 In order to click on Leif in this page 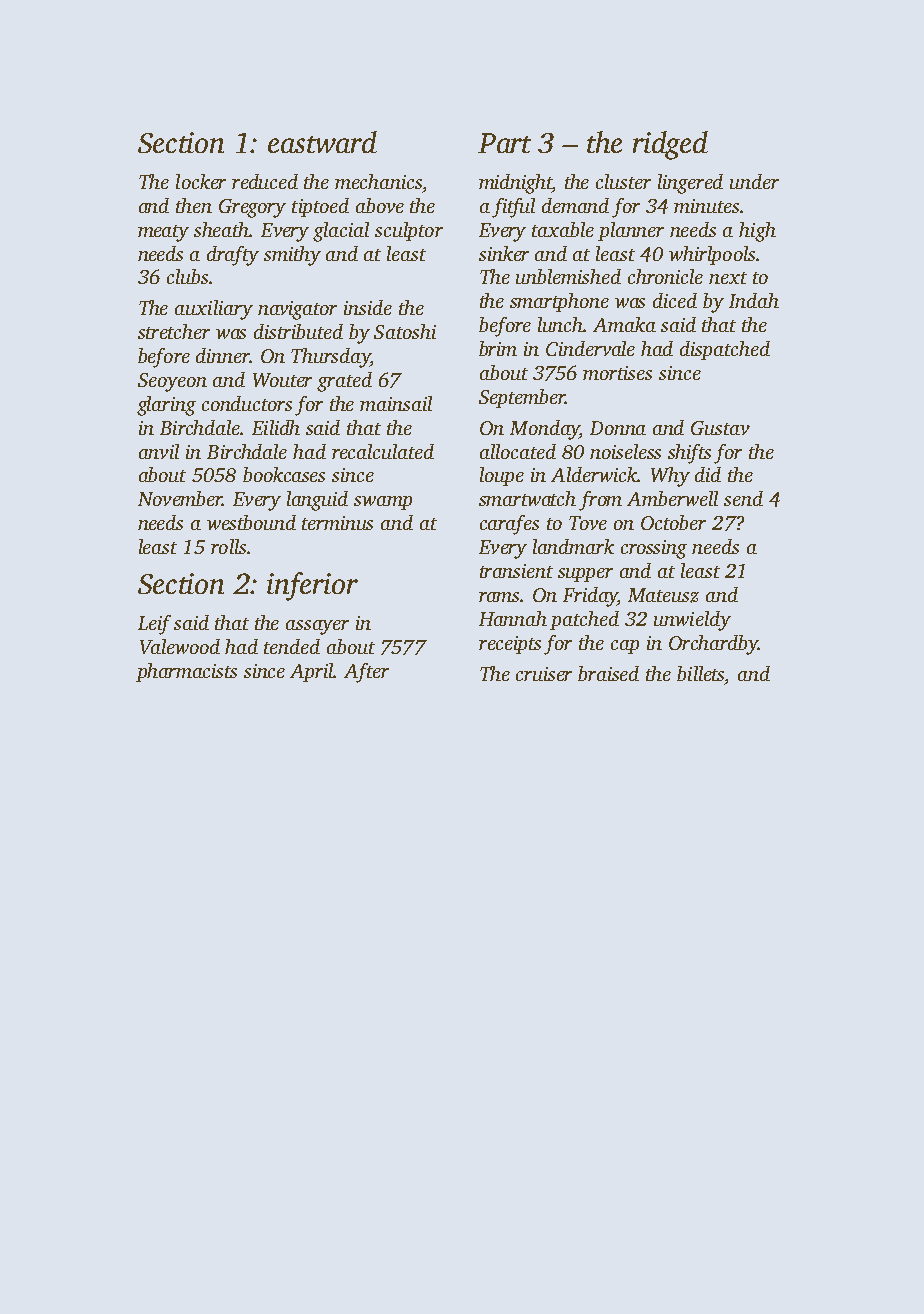, I will do `click(154, 625)`.
